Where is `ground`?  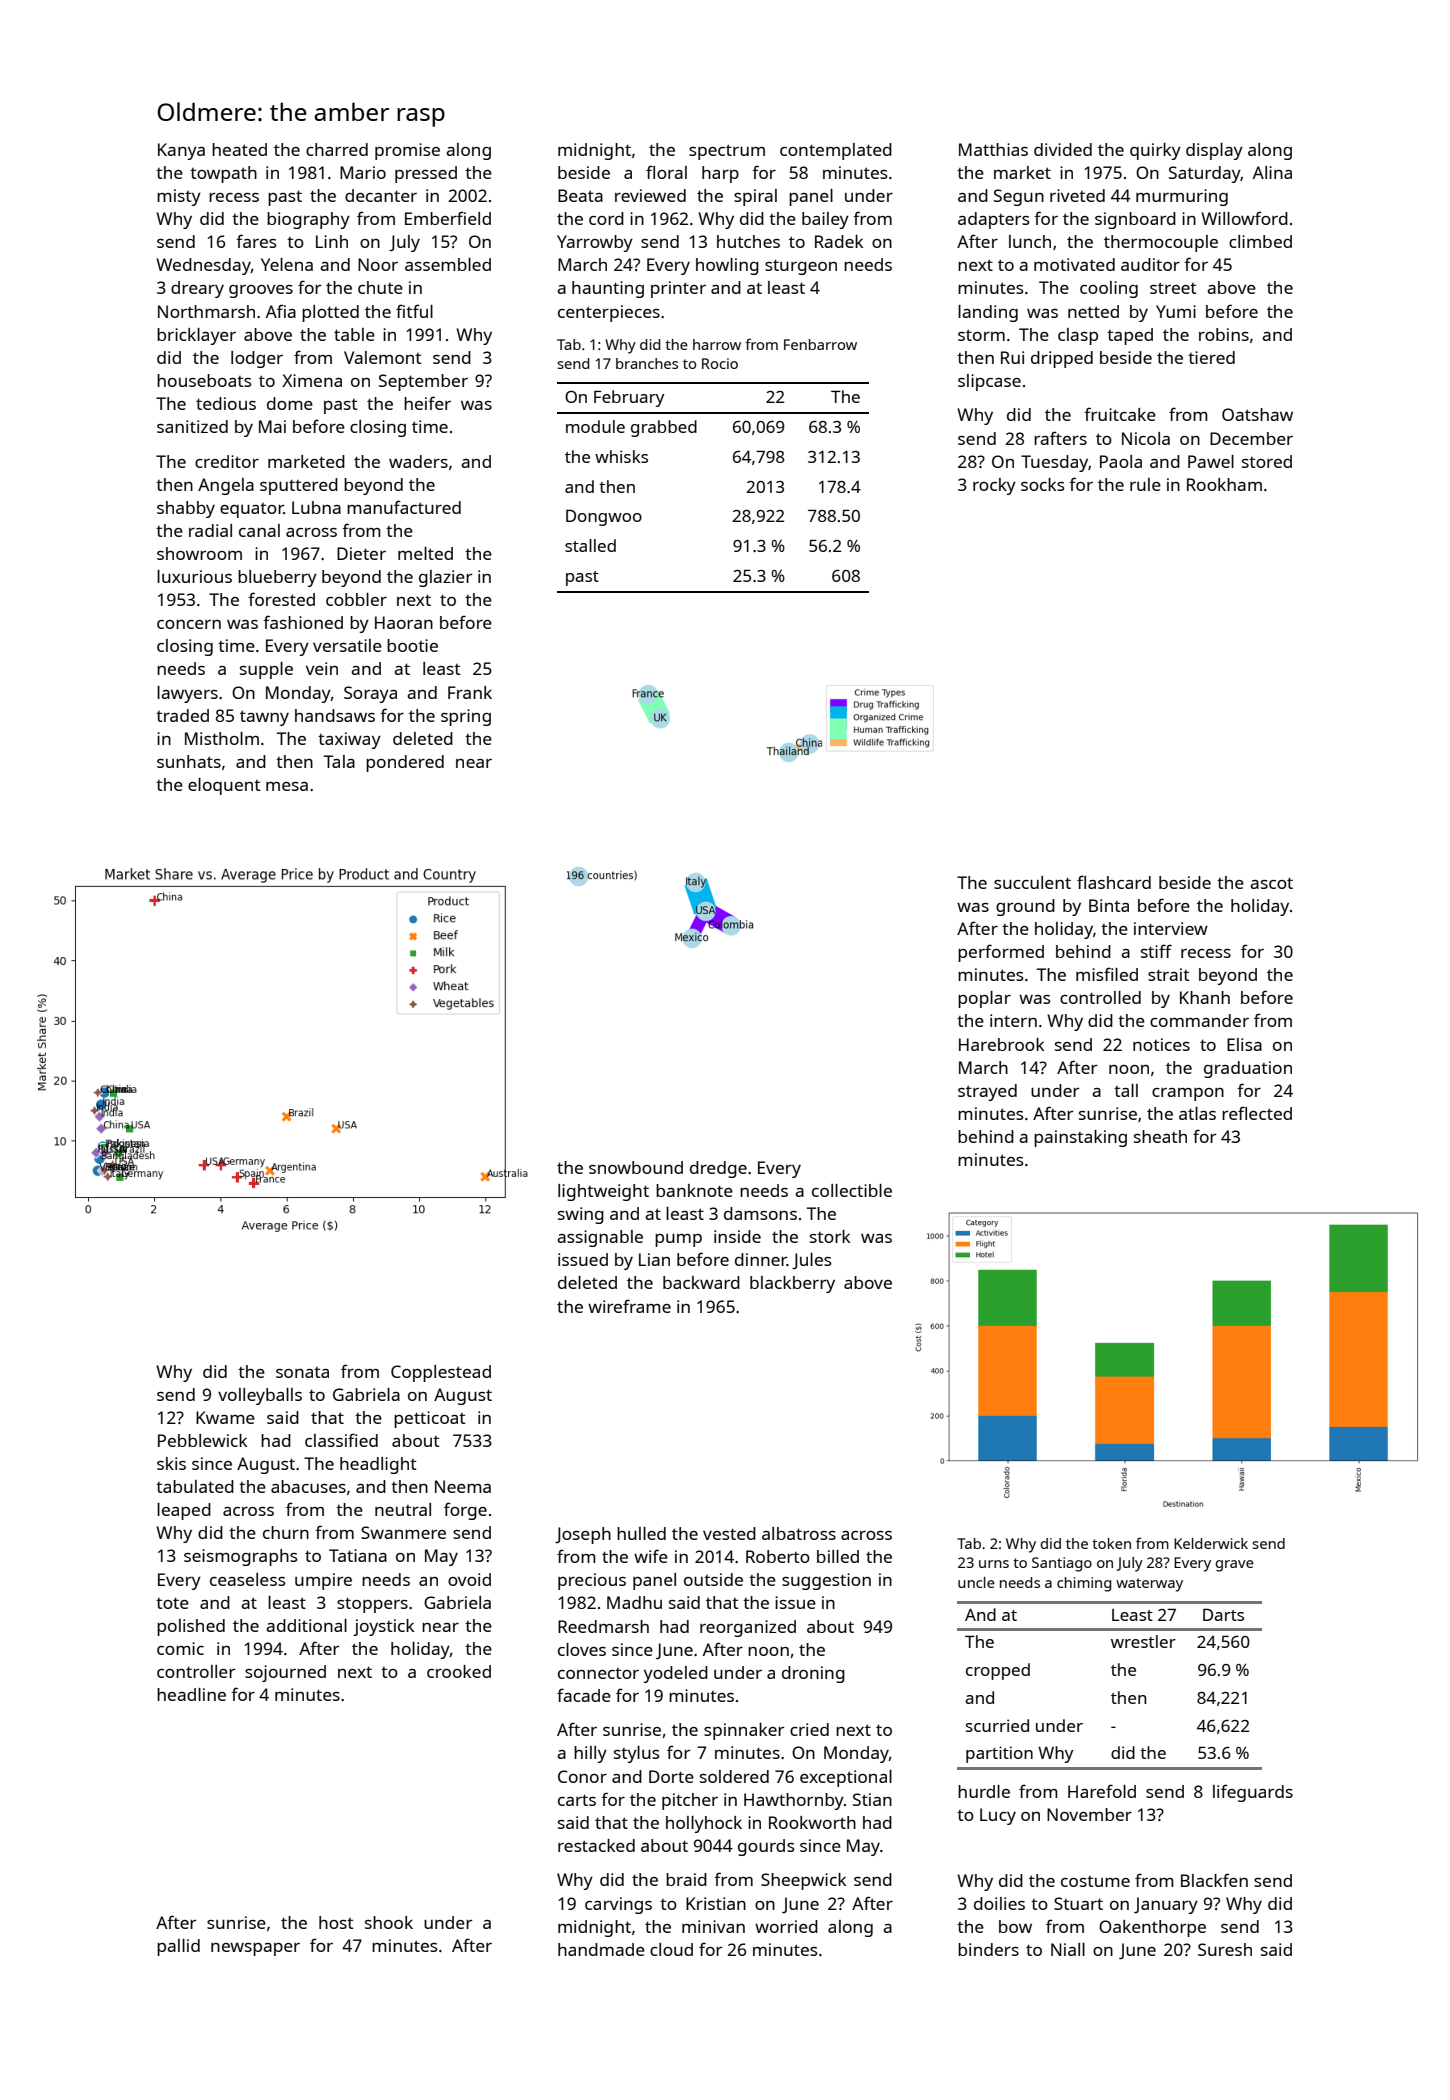 ground is located at coordinates (1025, 907).
